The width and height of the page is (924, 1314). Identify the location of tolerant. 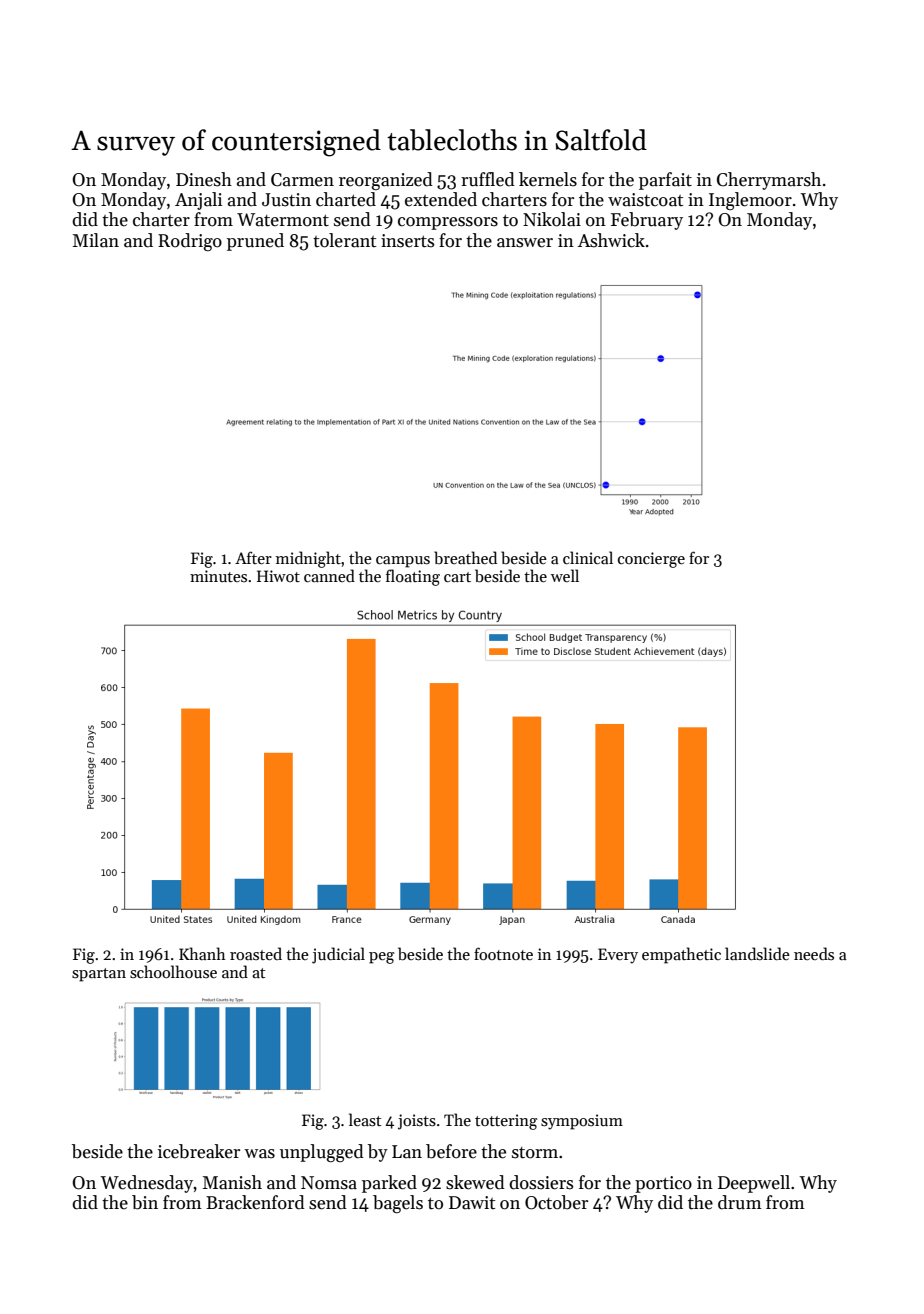
(344, 240).
